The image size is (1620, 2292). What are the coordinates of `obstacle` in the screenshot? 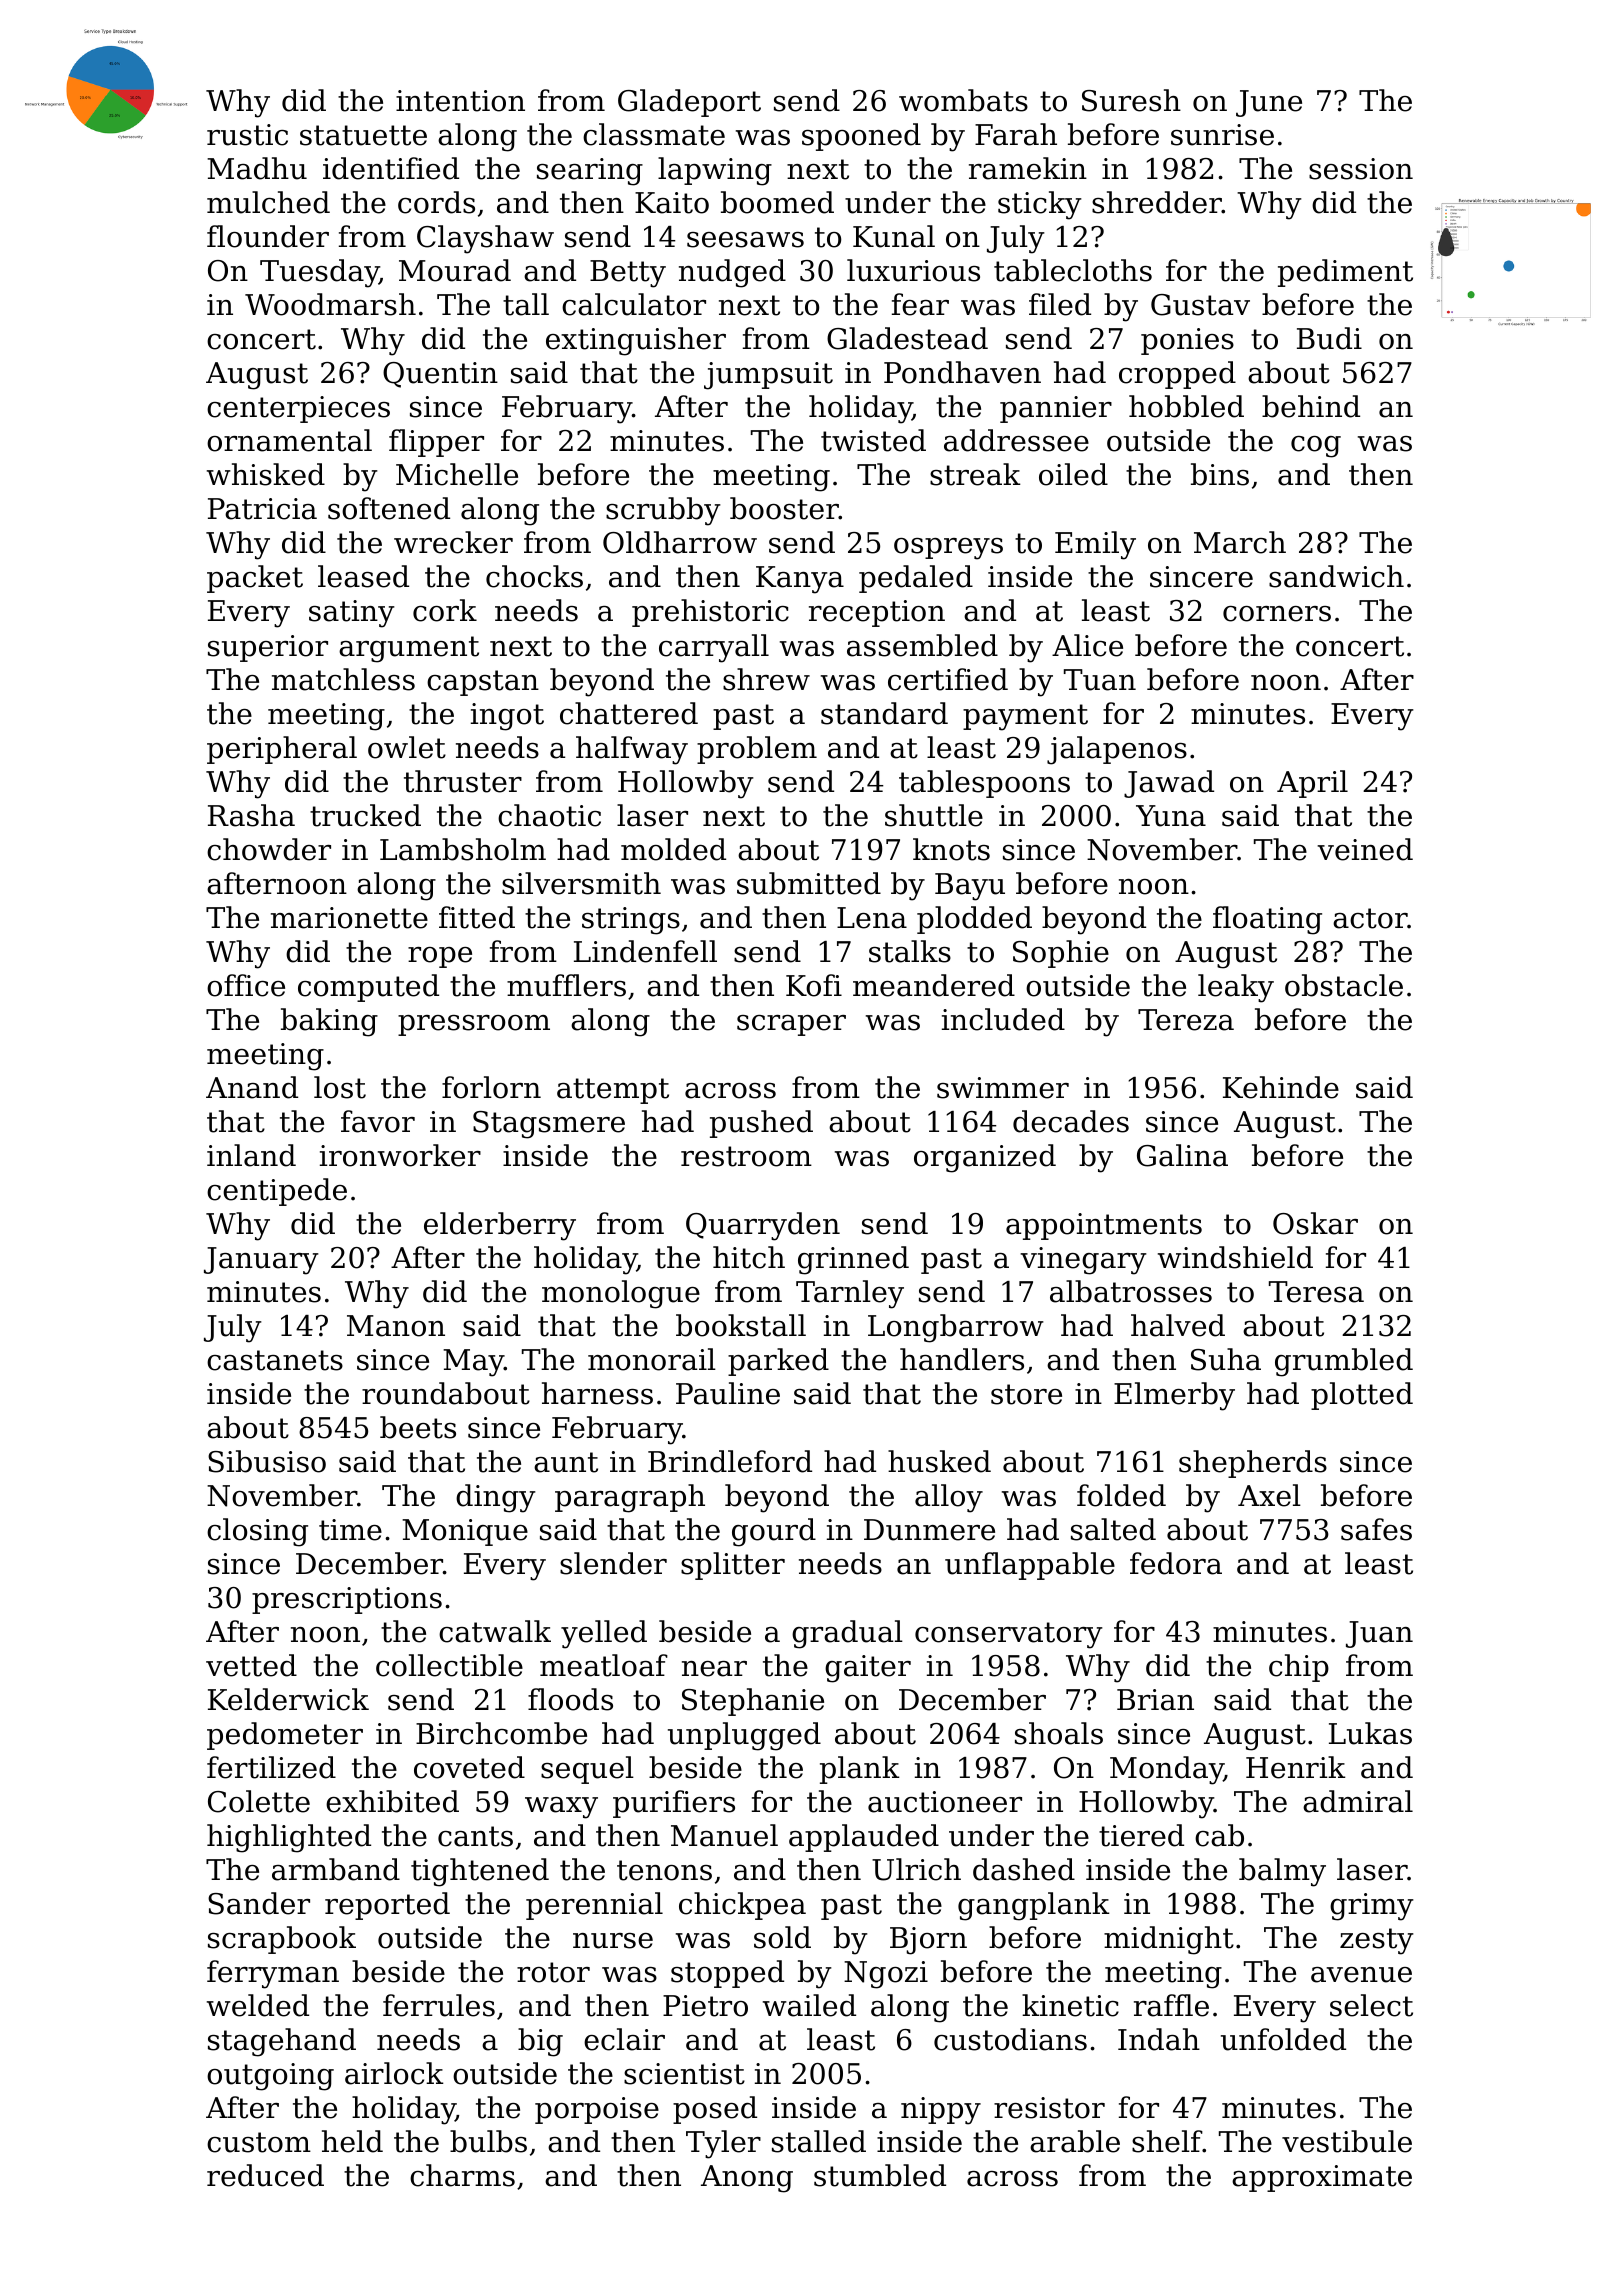 It's located at (1344, 985).
